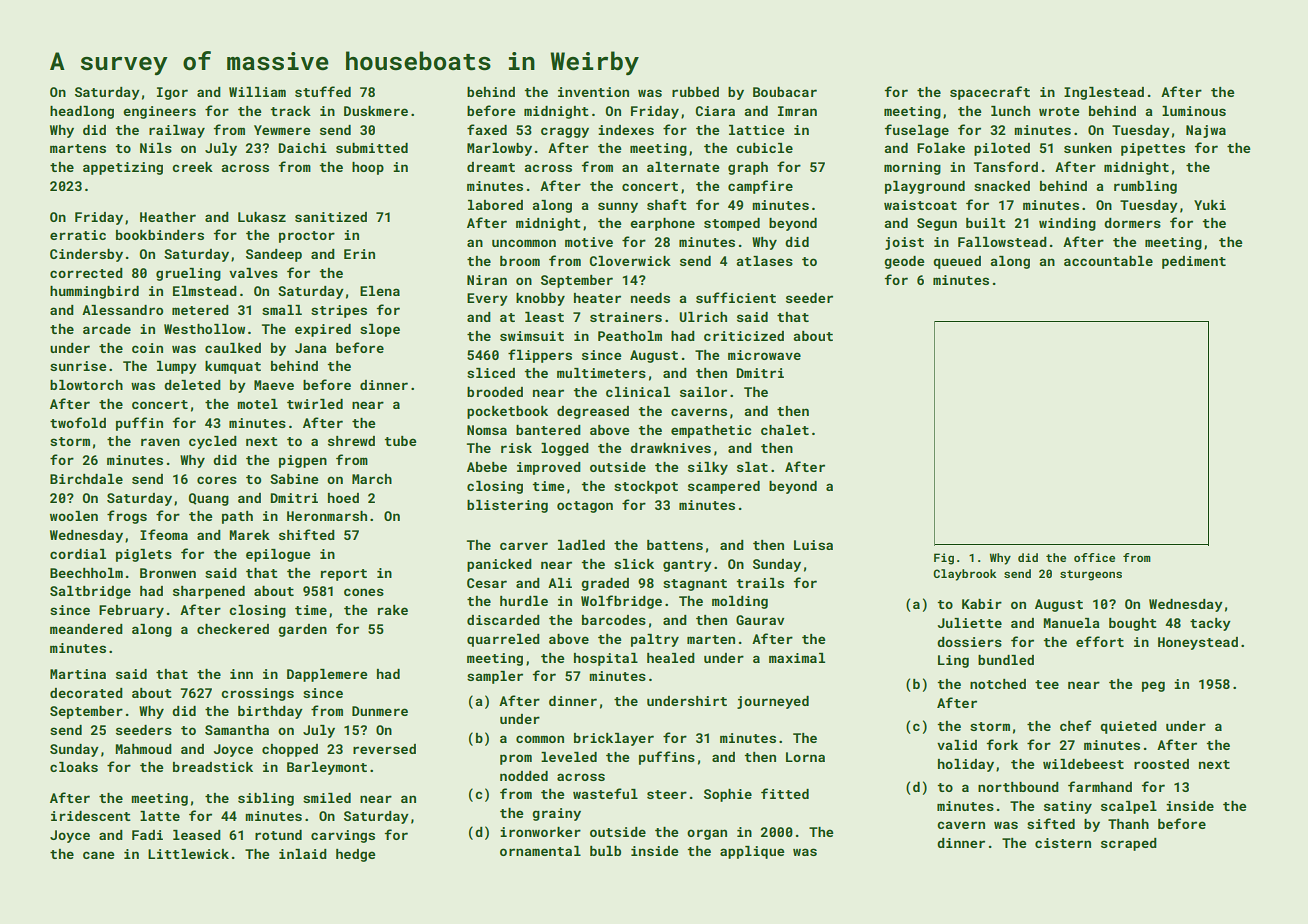 The height and width of the image is (924, 1308). What do you see at coordinates (1194, 262) in the image?
I see `pediment` at bounding box center [1194, 262].
